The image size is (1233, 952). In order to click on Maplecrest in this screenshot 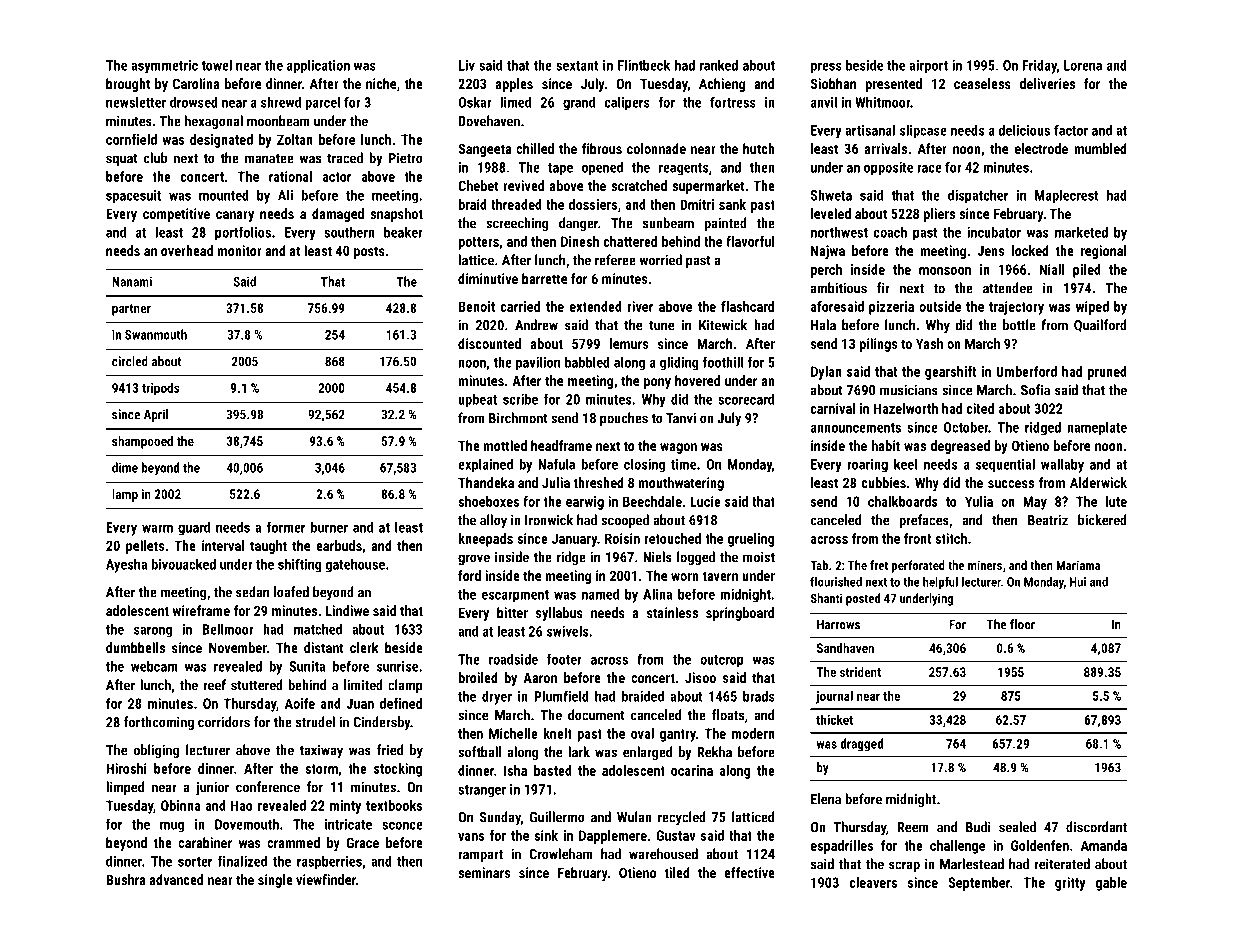, I will do `click(1067, 196)`.
